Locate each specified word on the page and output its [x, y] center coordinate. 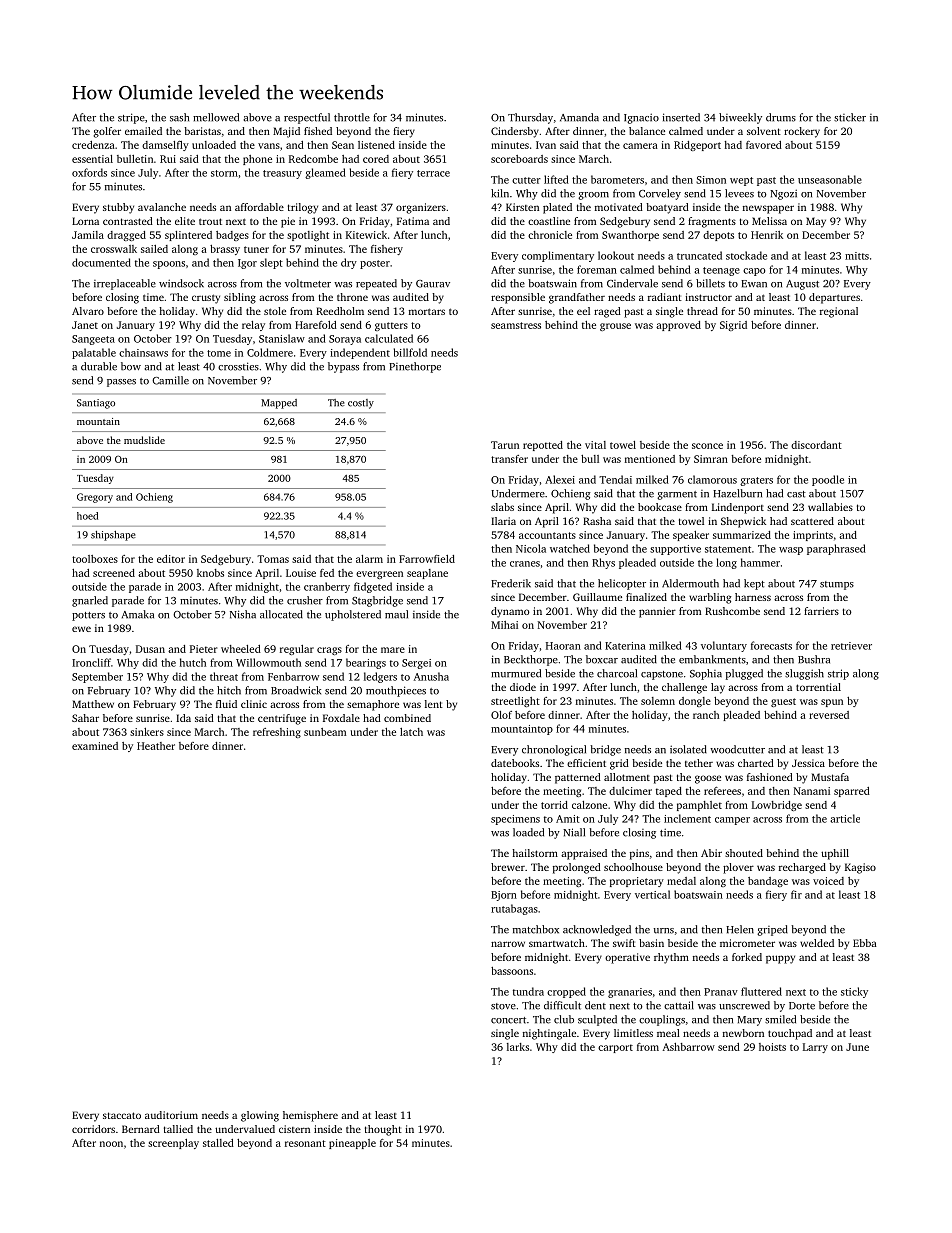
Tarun [505, 445]
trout [210, 221]
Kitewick [366, 235]
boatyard [667, 208]
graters [756, 481]
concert [508, 1020]
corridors [93, 1129]
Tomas [273, 559]
